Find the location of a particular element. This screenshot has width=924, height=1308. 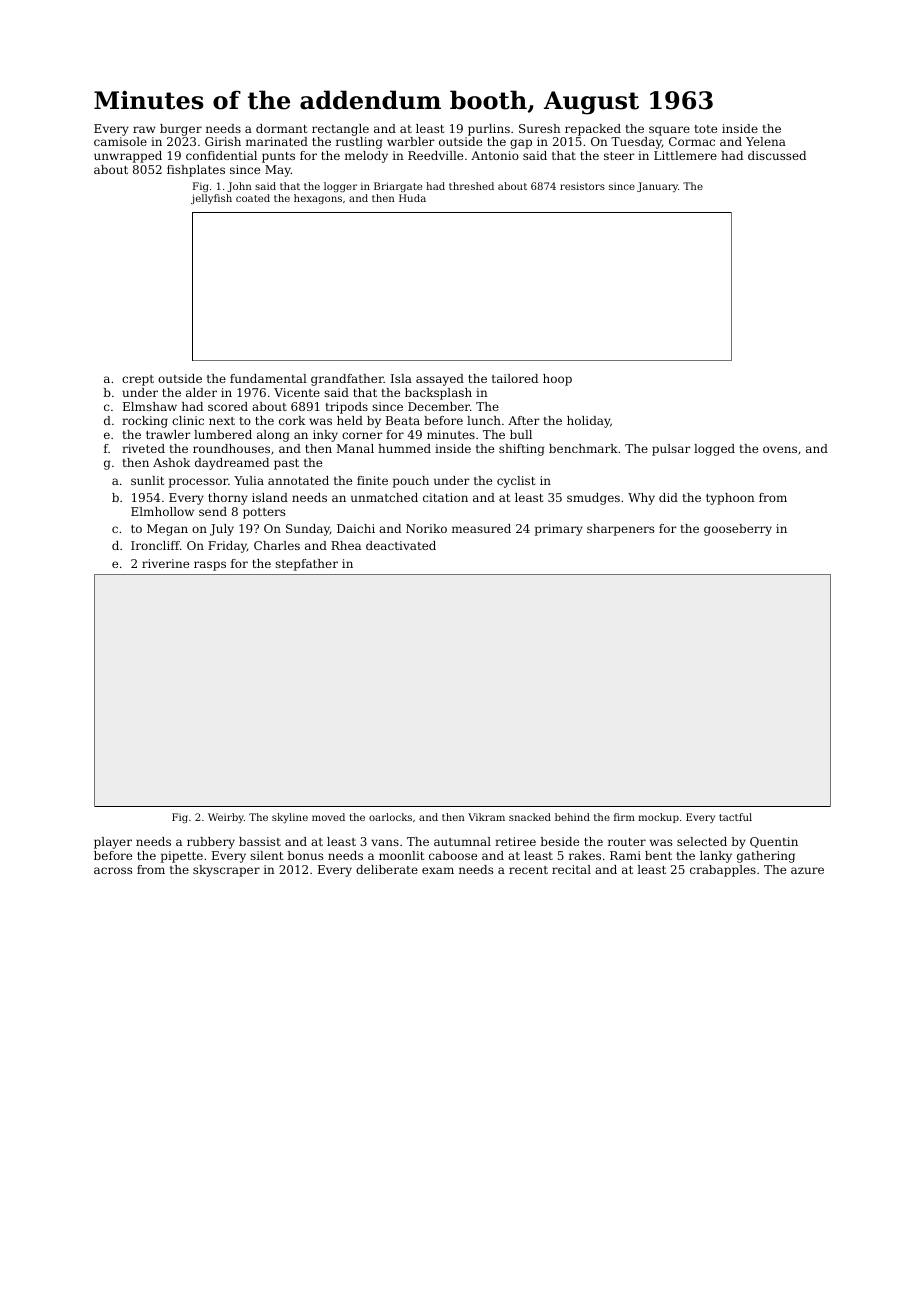

mockup is located at coordinates (658, 818).
